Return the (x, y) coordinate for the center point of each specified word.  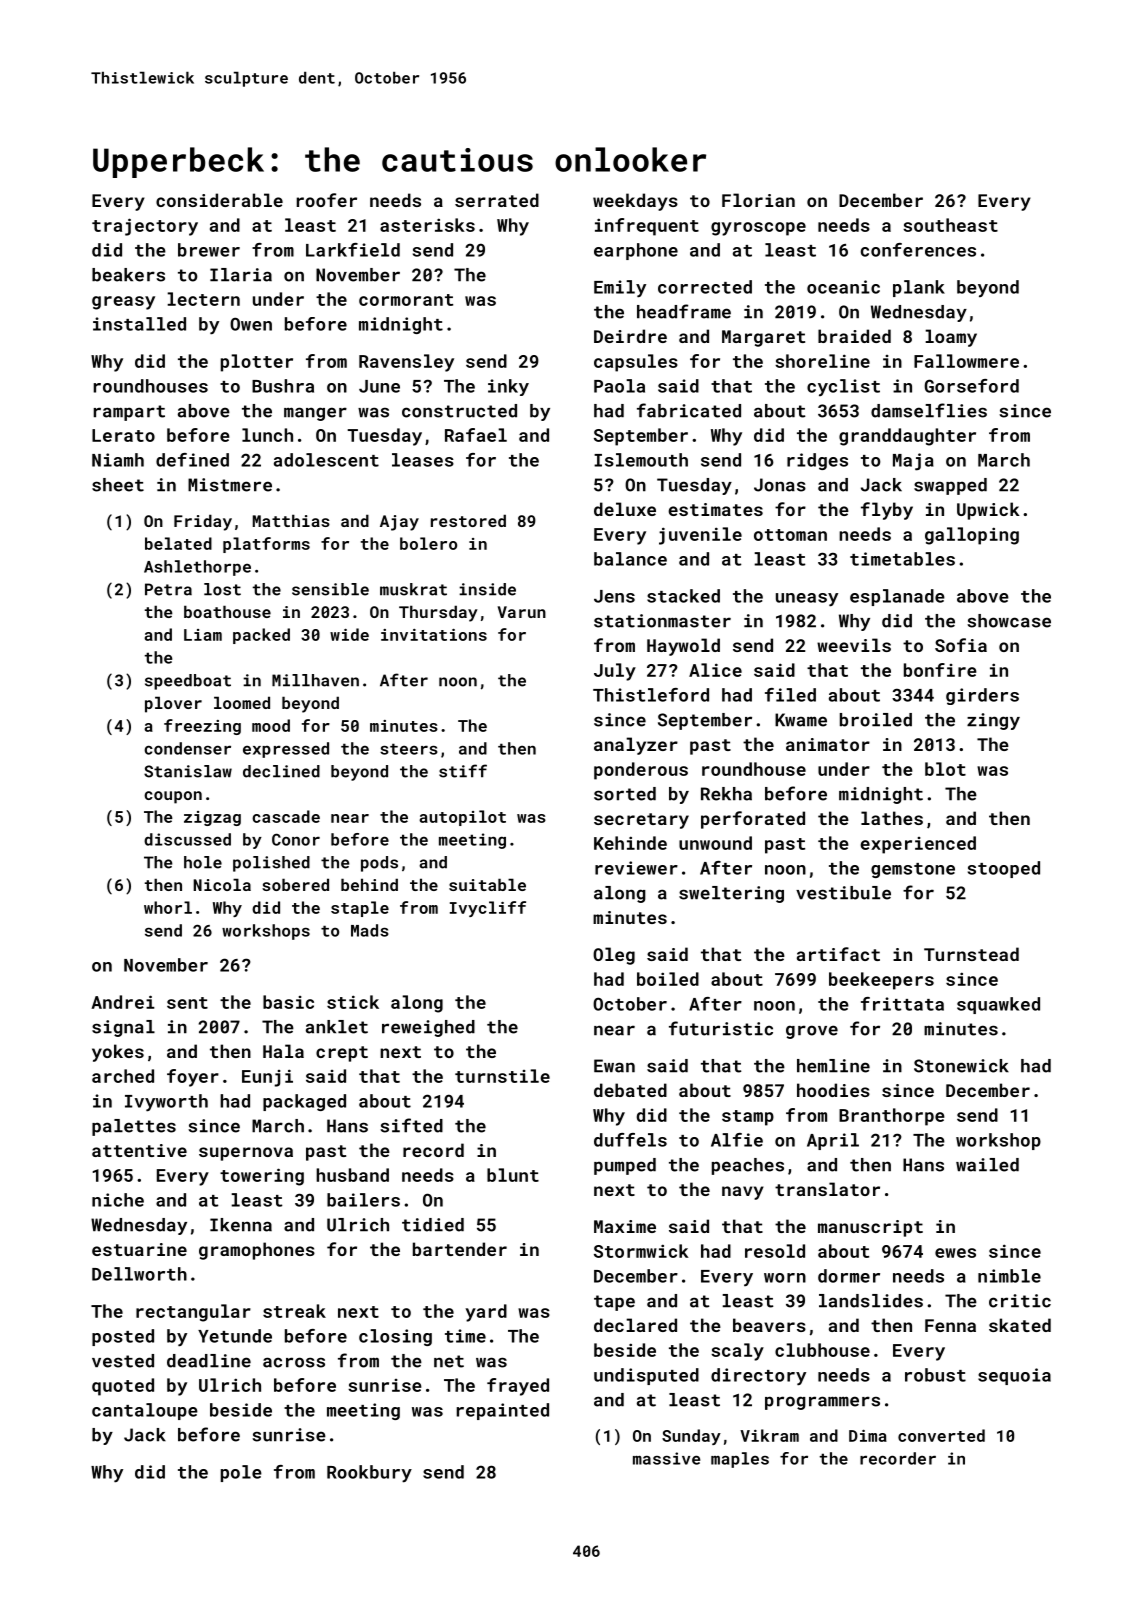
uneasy (807, 600)
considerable (219, 200)
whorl (168, 907)
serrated (497, 200)
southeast (950, 225)
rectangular (193, 1313)
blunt (513, 1175)
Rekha (726, 794)
